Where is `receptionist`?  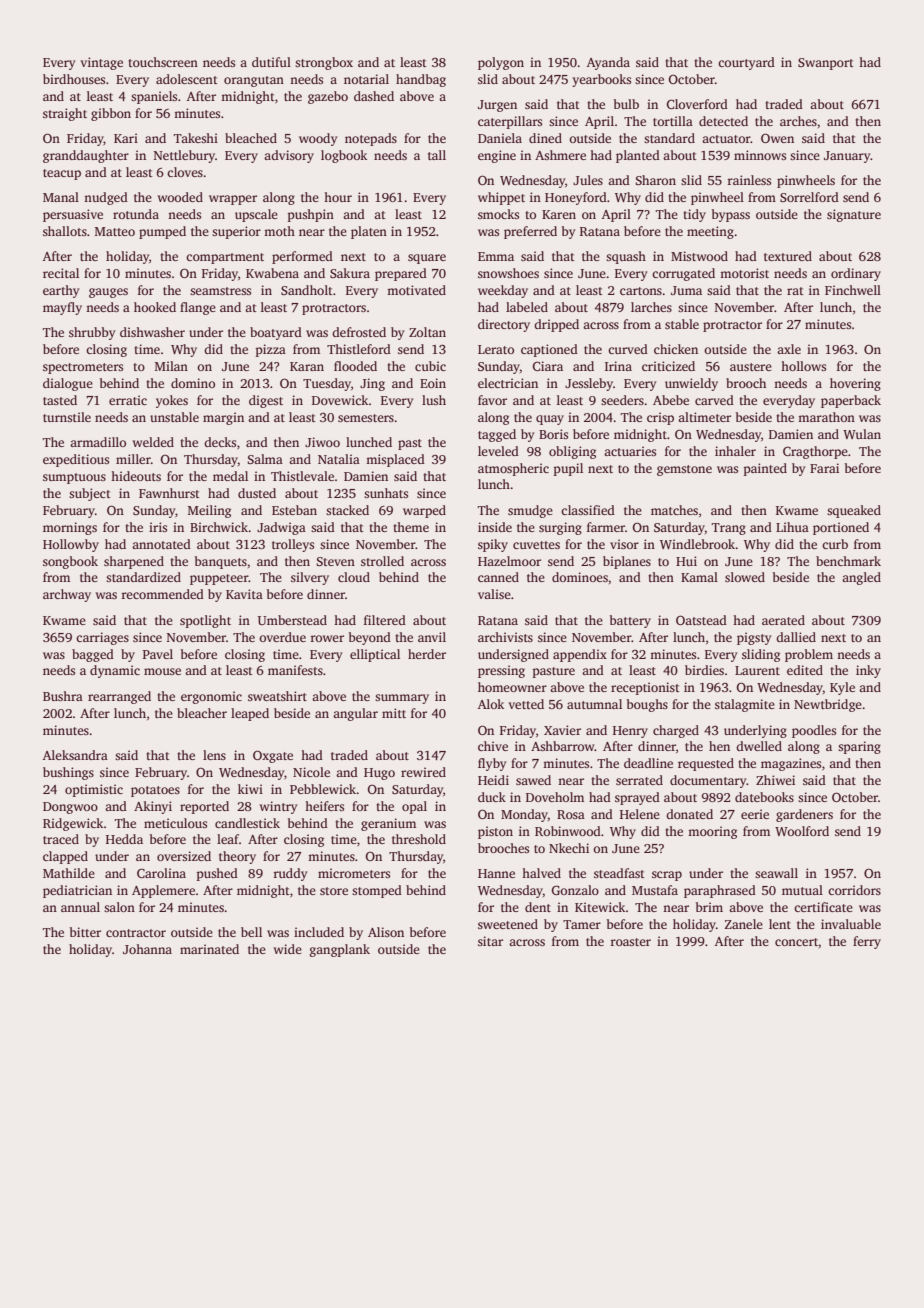 receptionist is located at coordinates (645, 688).
